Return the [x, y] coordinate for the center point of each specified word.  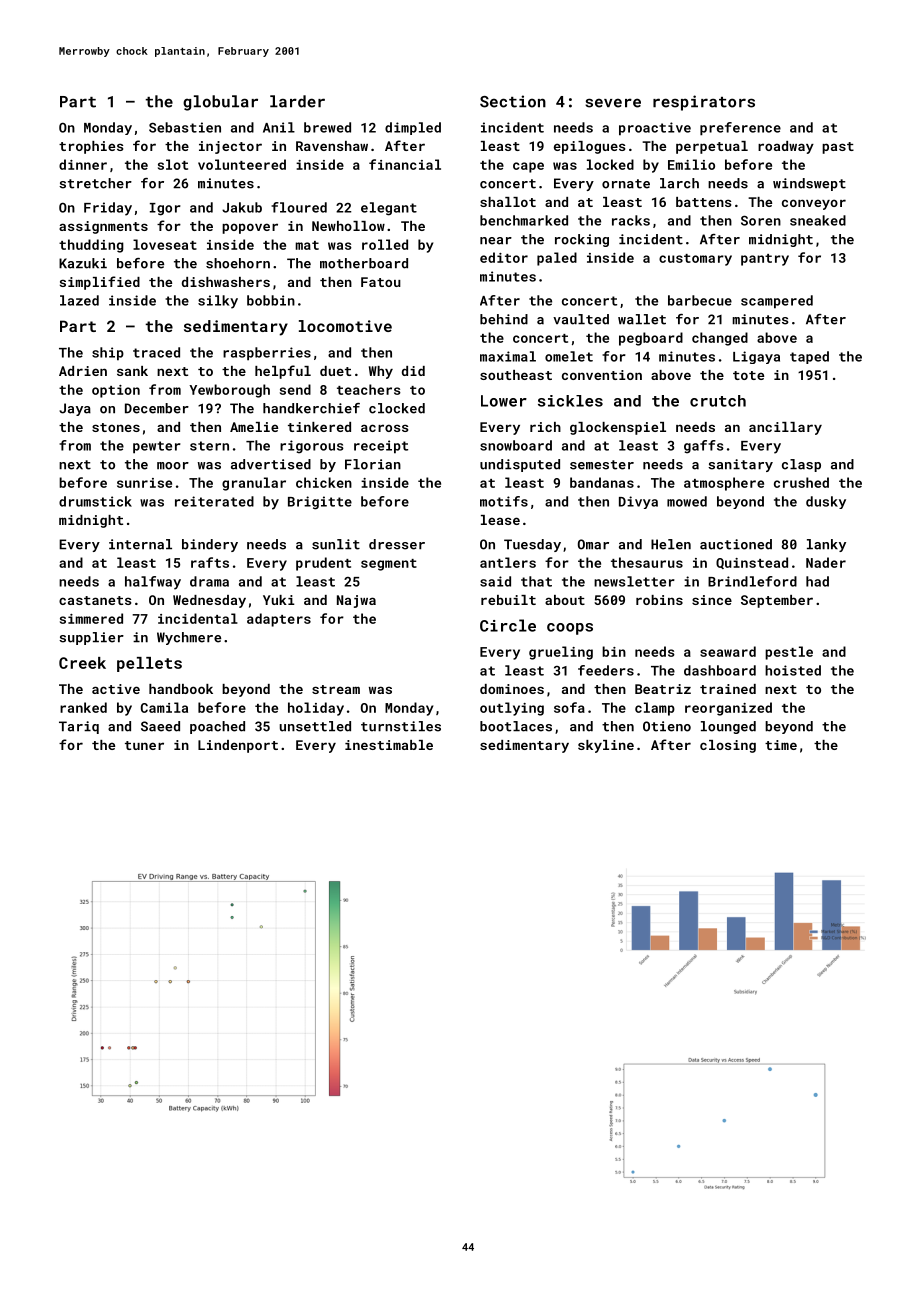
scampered [777, 302]
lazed [79, 300]
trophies [91, 147]
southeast [516, 375]
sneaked [818, 220]
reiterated [214, 501]
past [838, 148]
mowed [687, 501]
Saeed [160, 726]
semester [602, 465]
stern [209, 446]
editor [504, 257]
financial [405, 164]
